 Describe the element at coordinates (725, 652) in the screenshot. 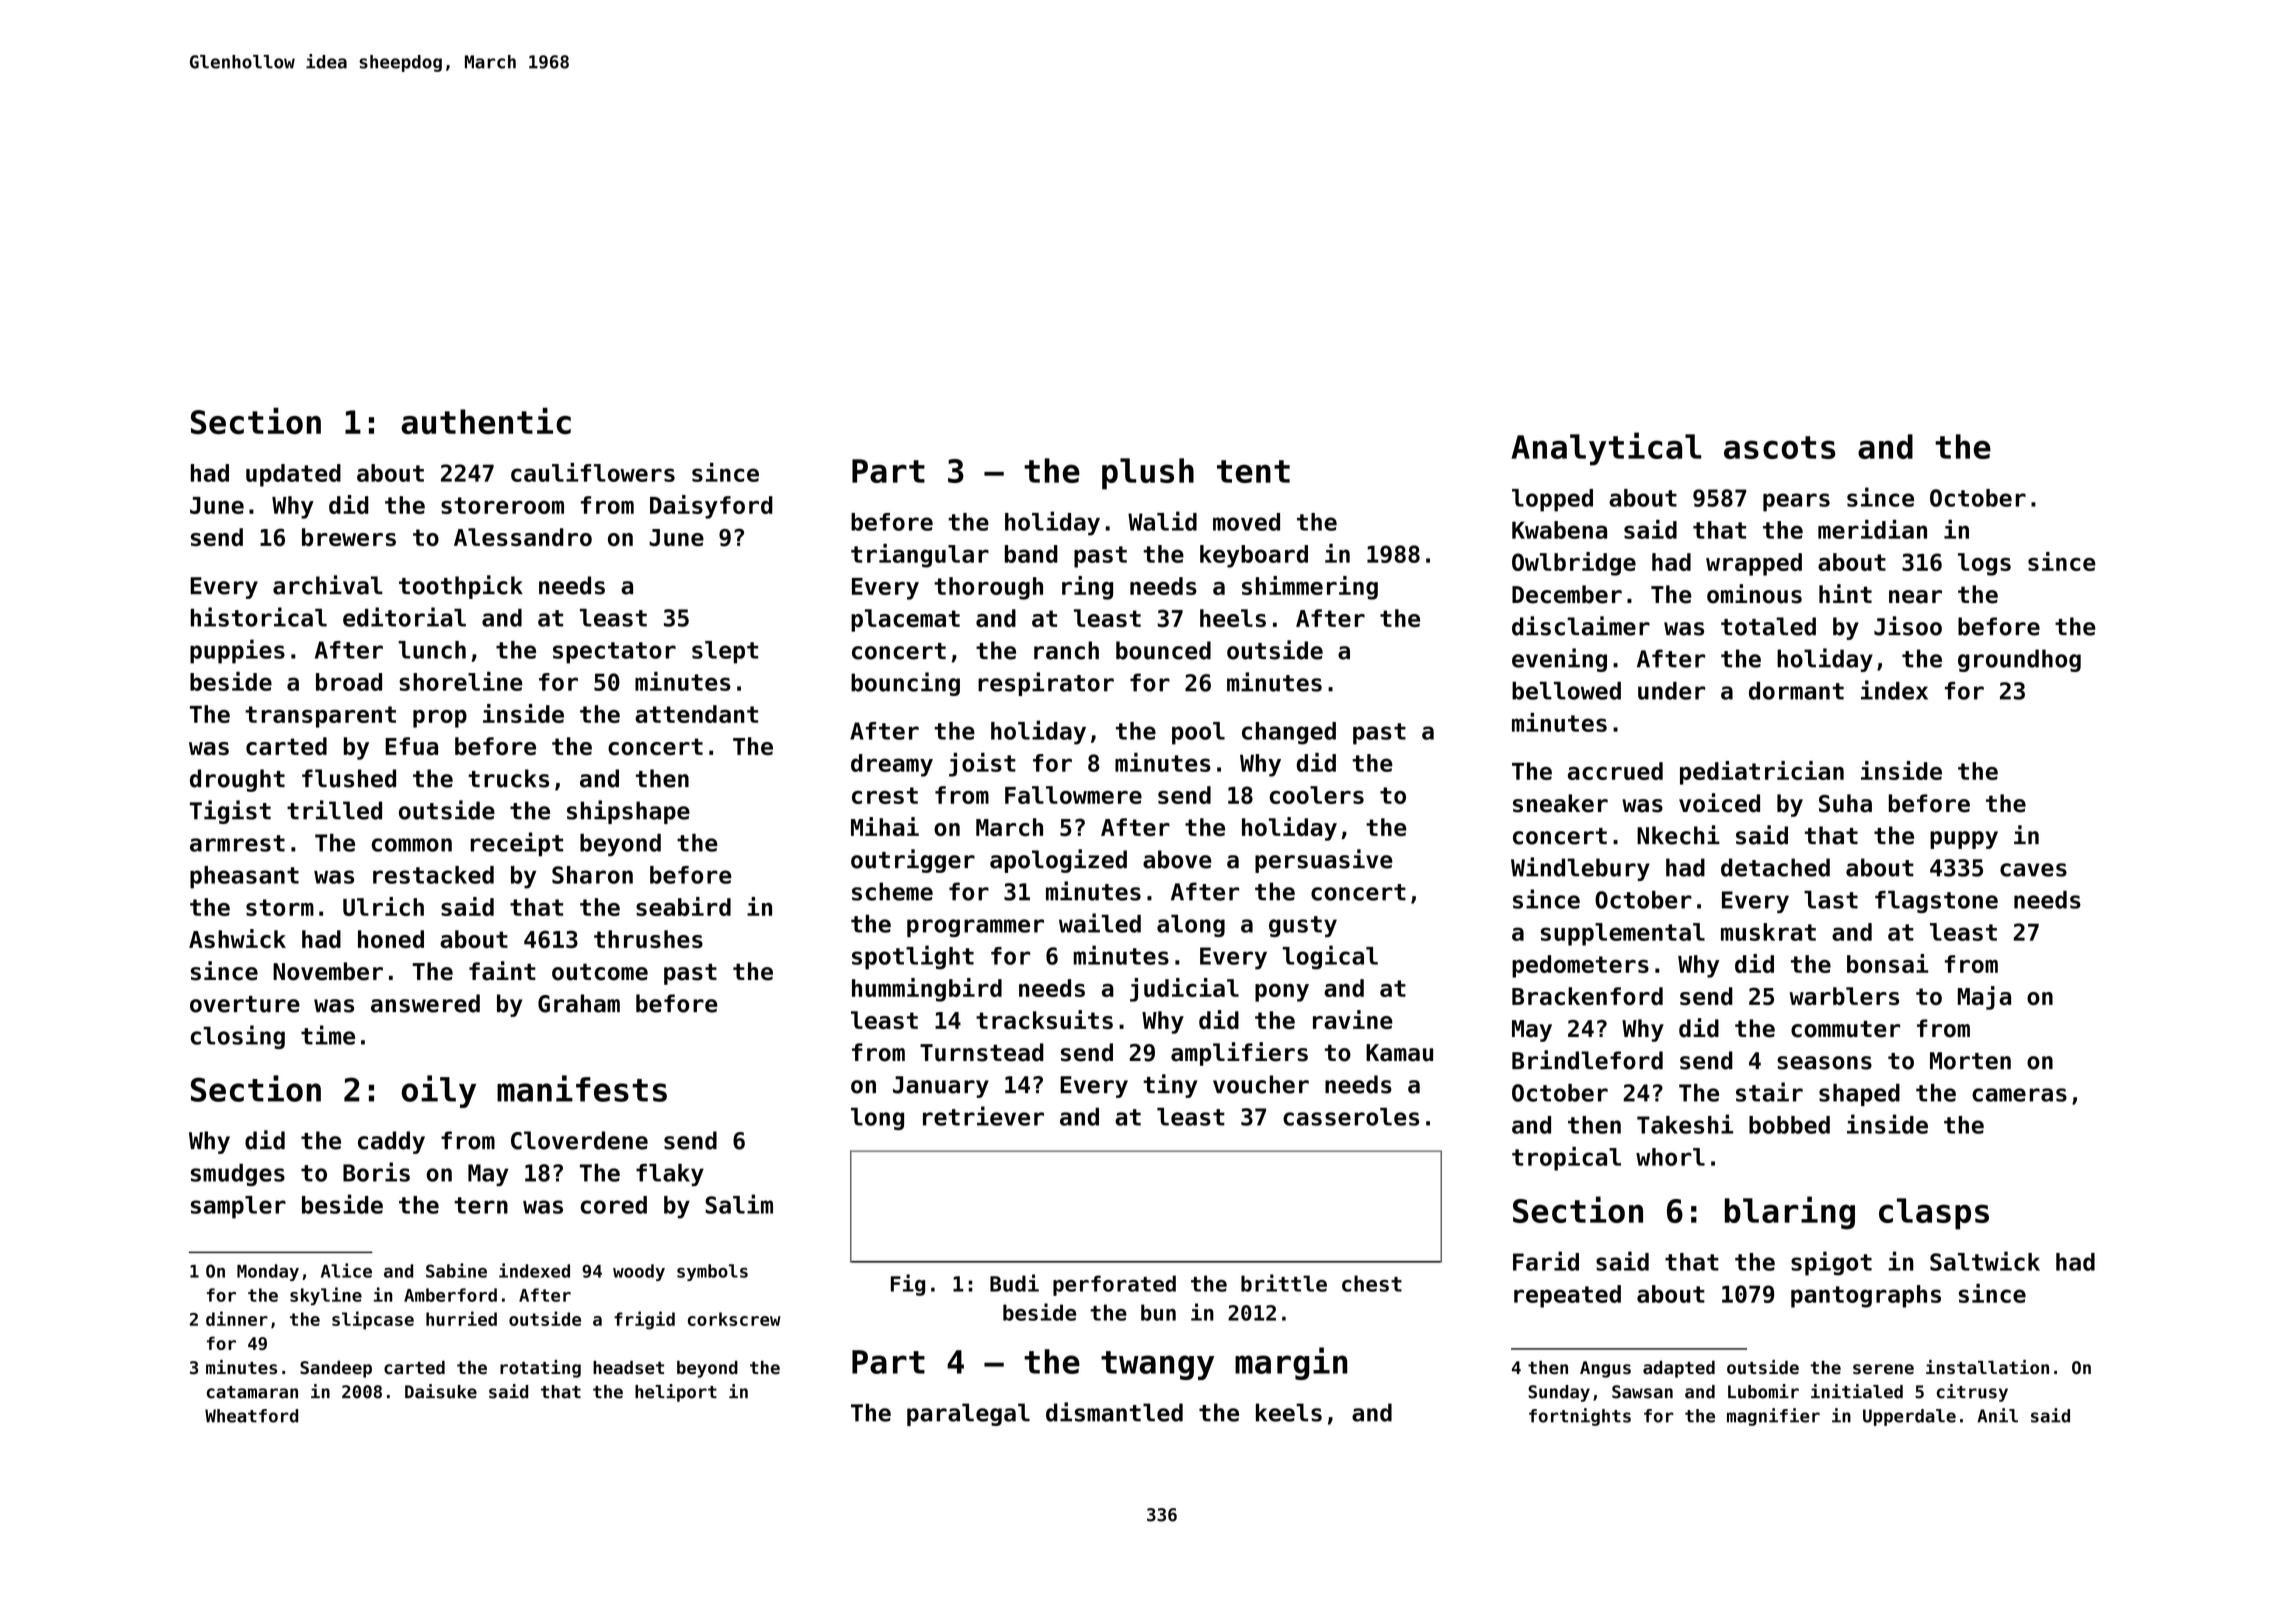

I see `slept` at that location.
